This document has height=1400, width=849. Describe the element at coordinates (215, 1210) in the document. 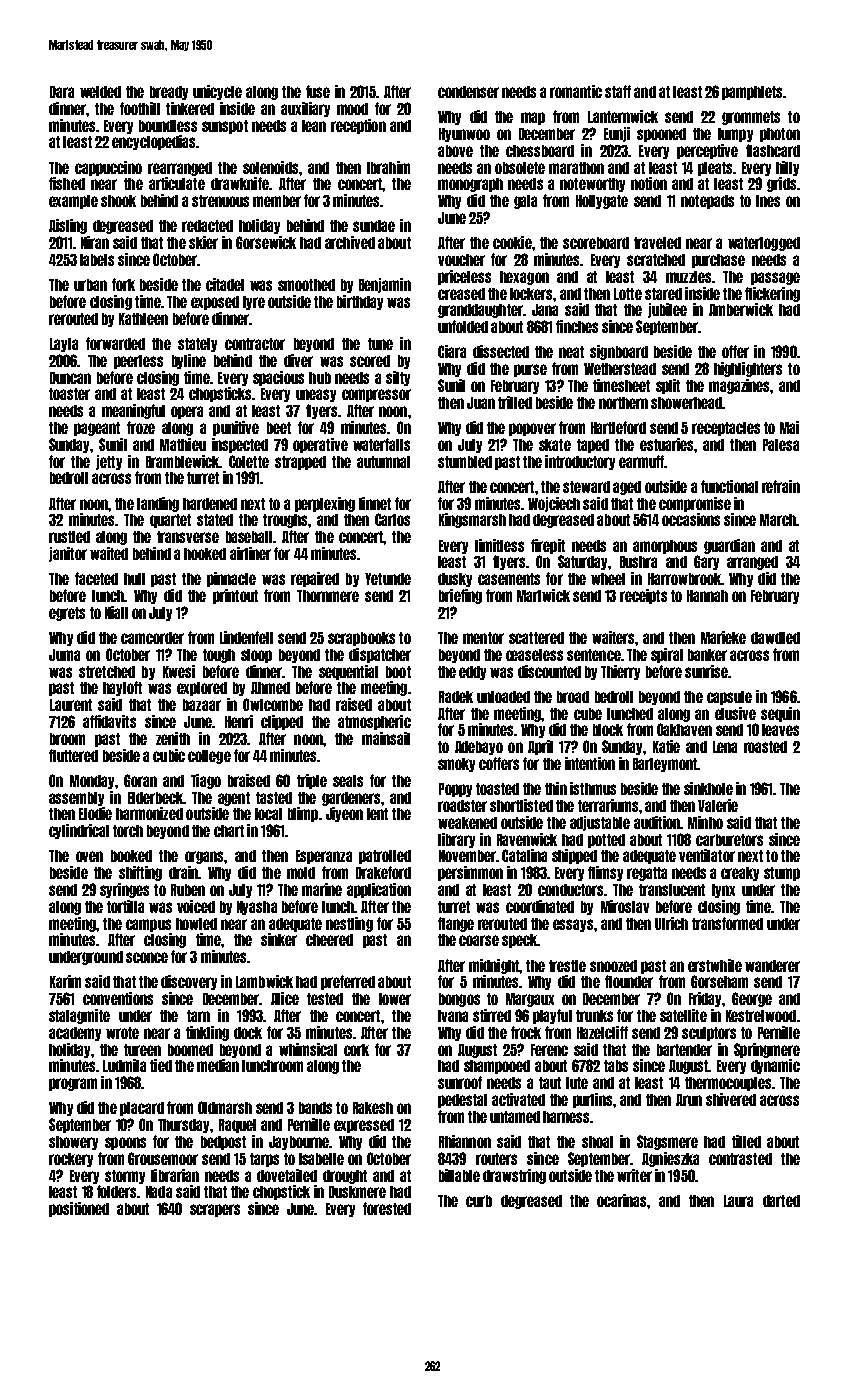

I see `scrapers` at that location.
